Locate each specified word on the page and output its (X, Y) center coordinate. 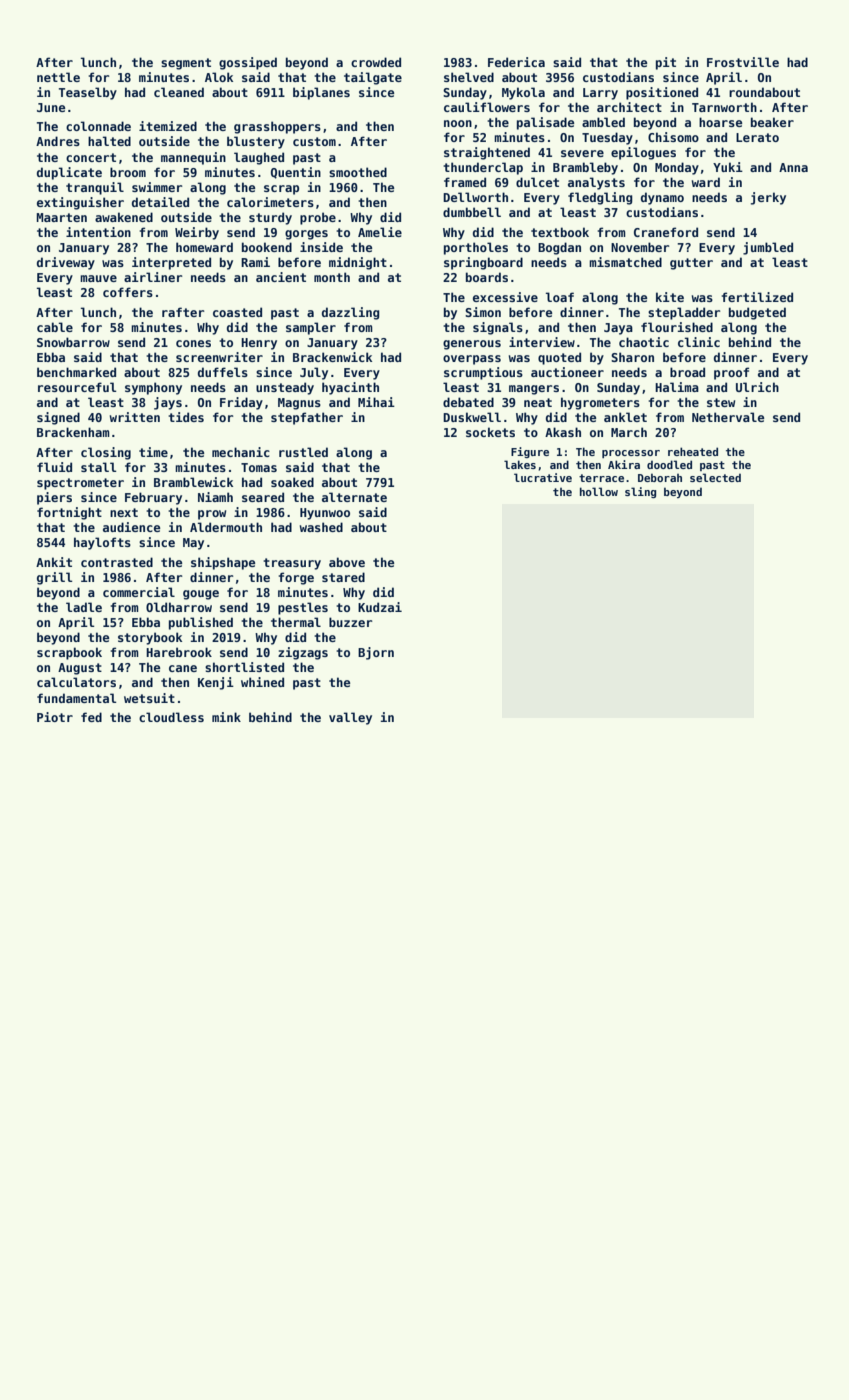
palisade (545, 123)
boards (487, 277)
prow (212, 515)
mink (226, 717)
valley (350, 718)
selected (715, 477)
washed (321, 527)
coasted (237, 312)
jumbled (768, 248)
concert (91, 157)
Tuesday (607, 138)
